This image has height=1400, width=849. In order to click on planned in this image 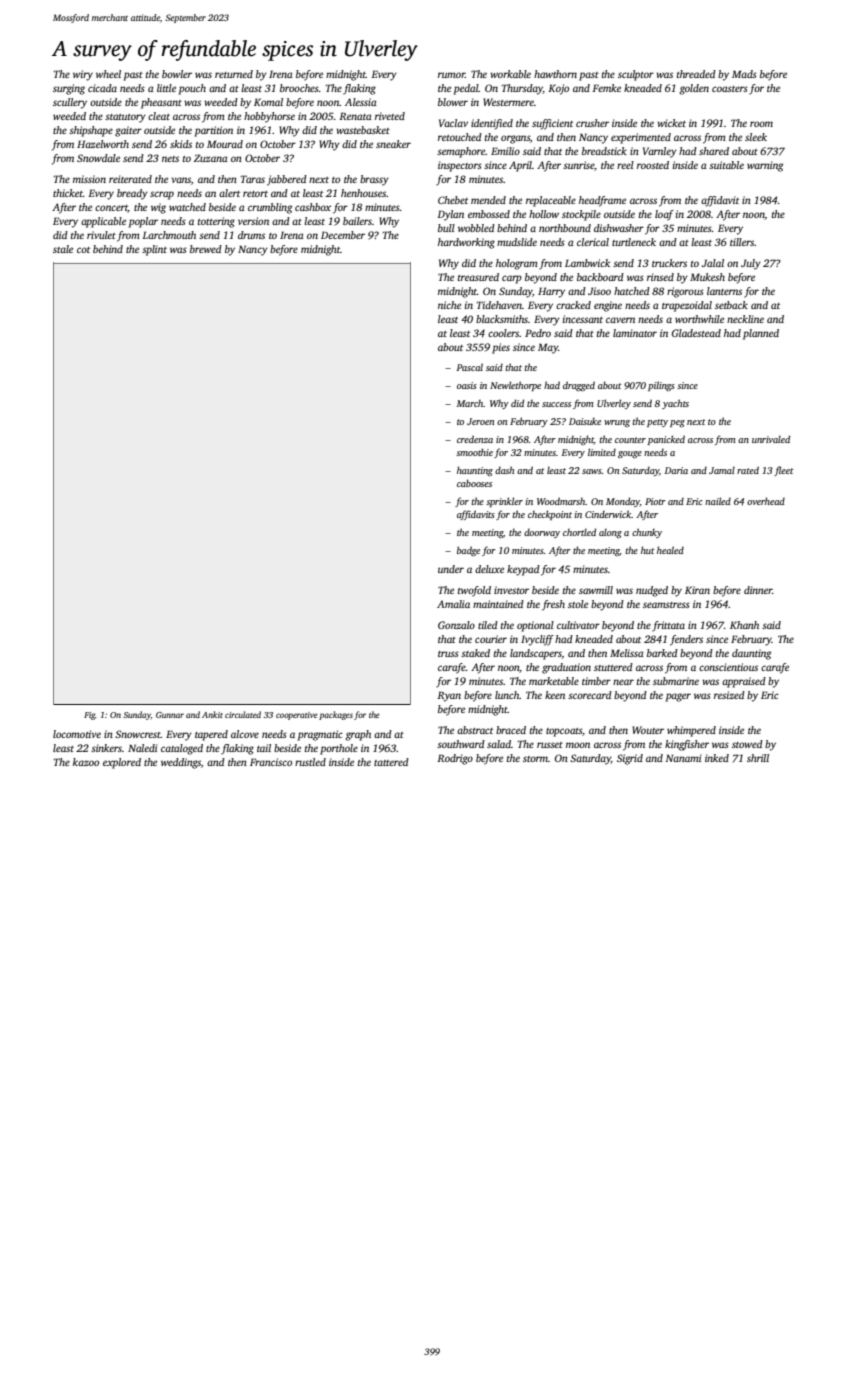, I will do `click(761, 334)`.
